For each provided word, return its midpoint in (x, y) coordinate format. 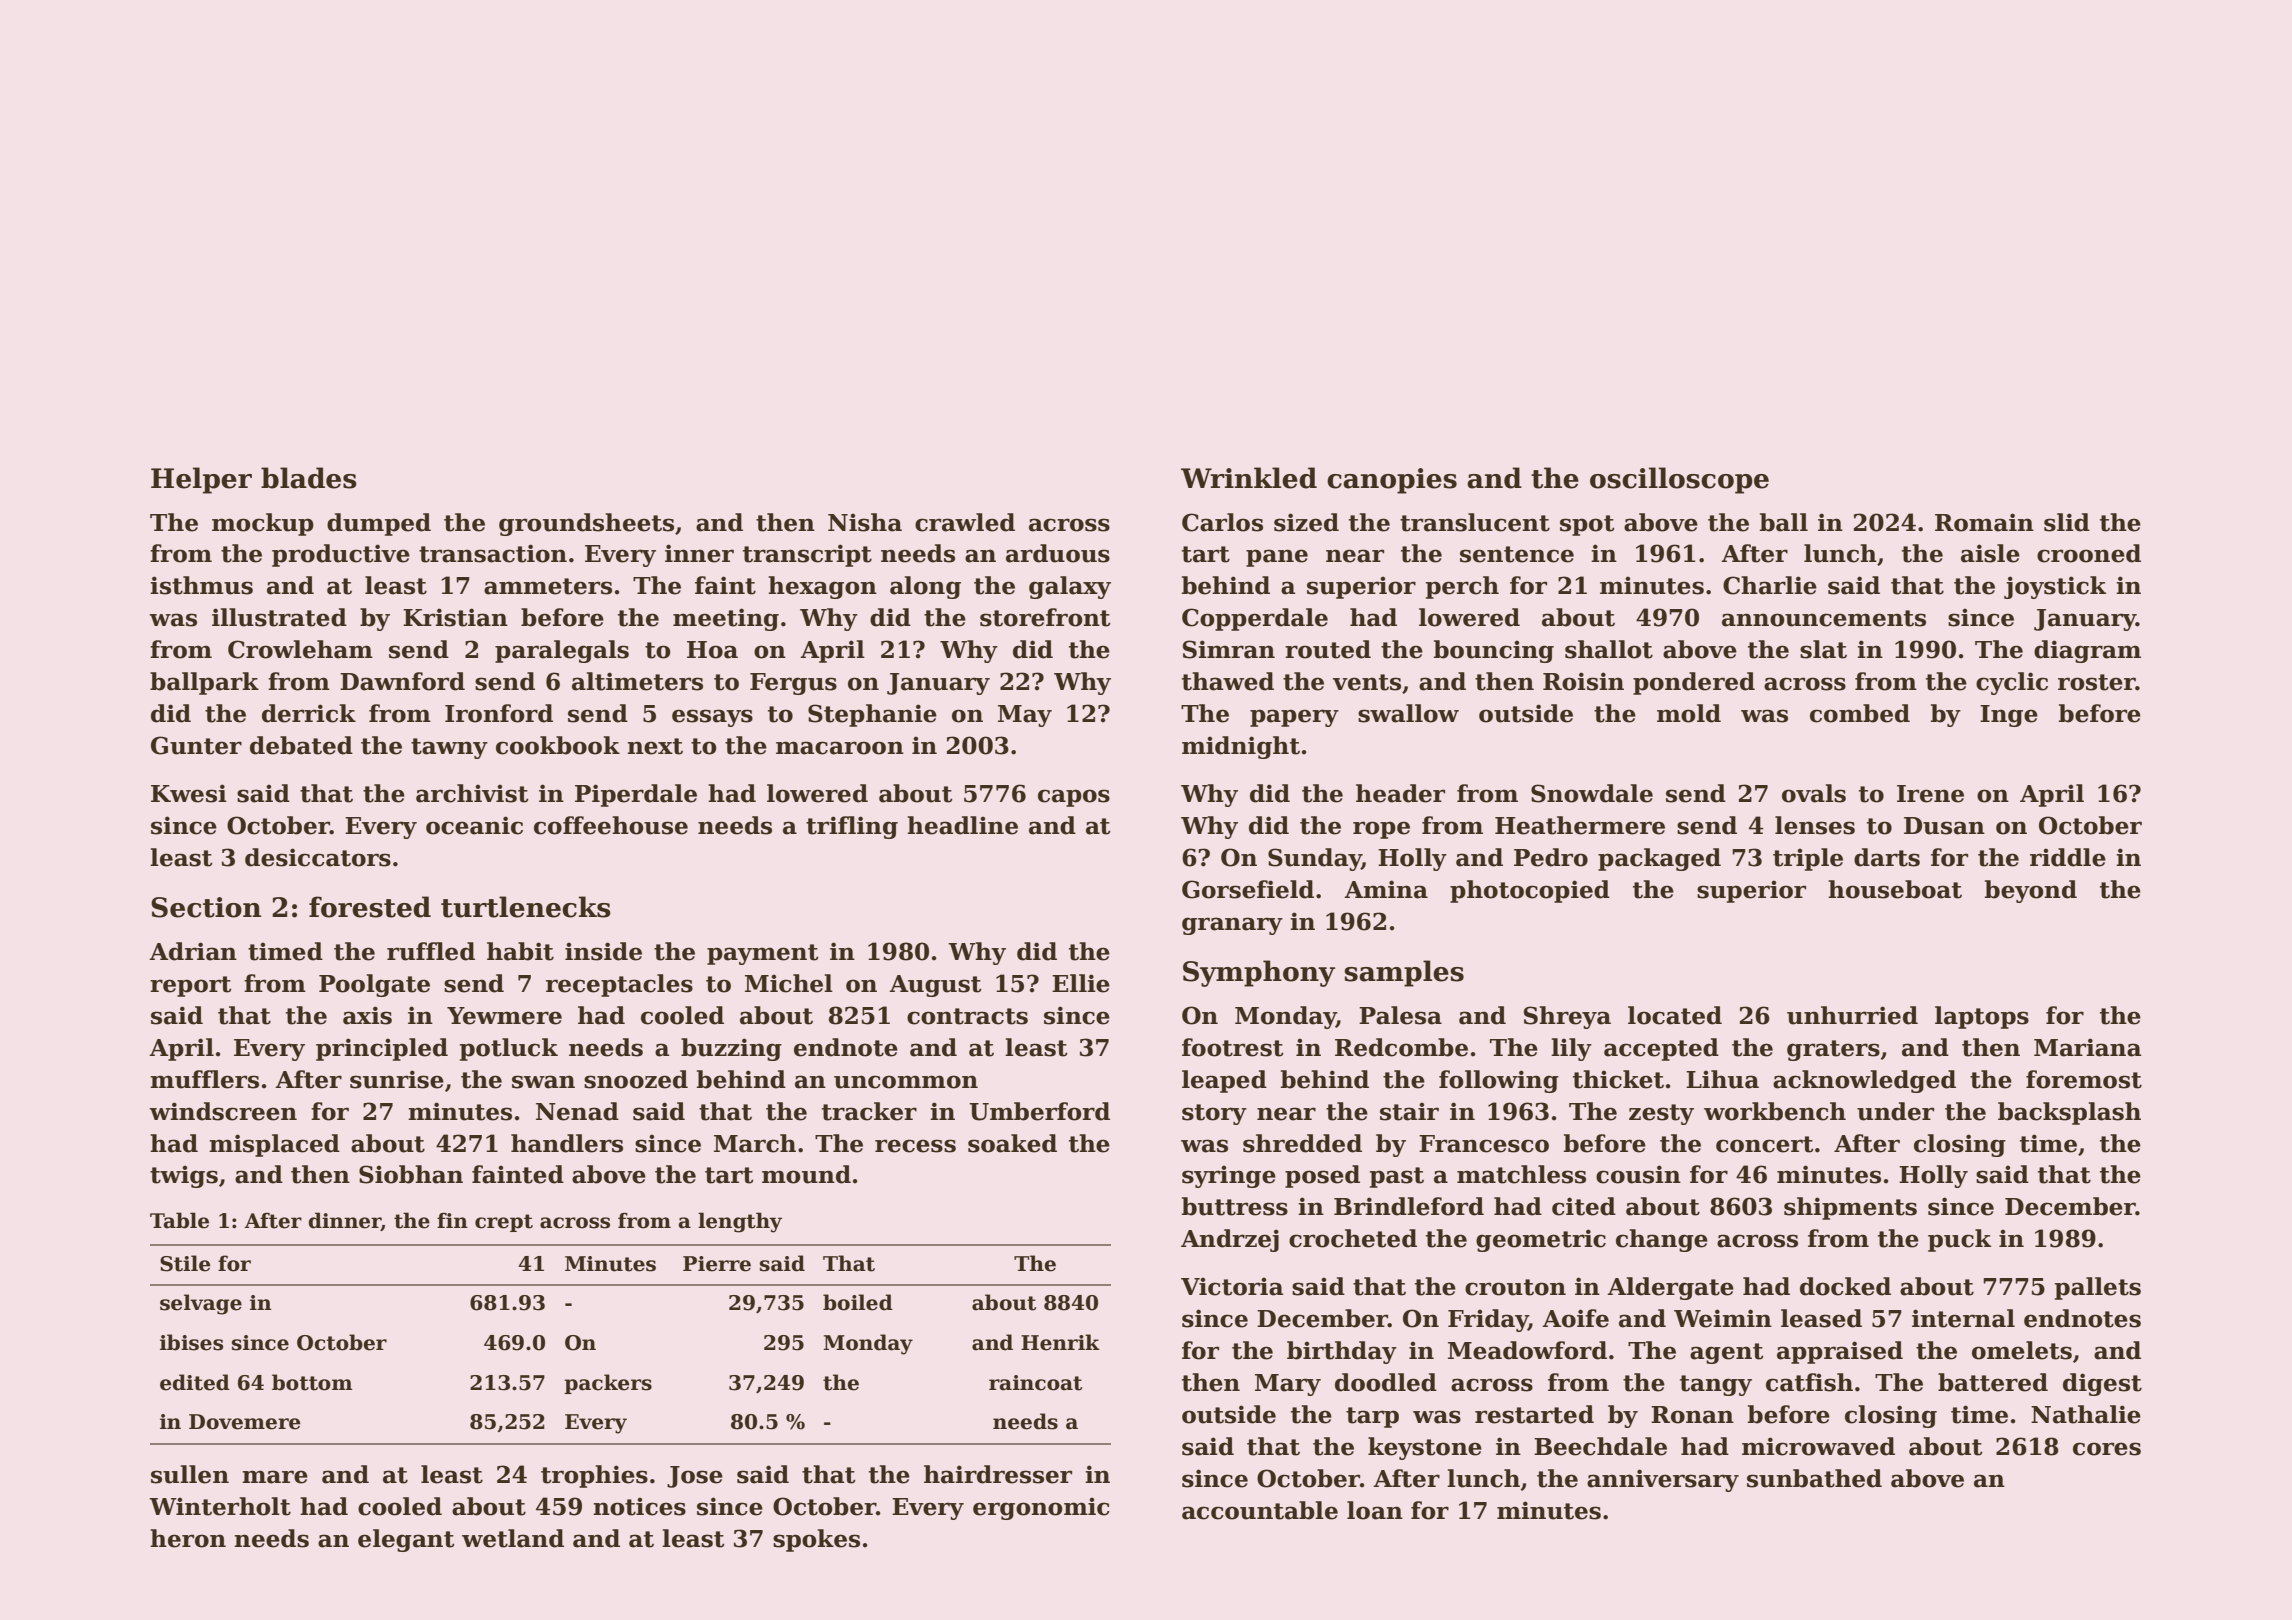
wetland (513, 1538)
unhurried (1852, 1015)
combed (1860, 713)
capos (1074, 798)
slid (2067, 522)
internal (1963, 1318)
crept (504, 1223)
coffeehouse (611, 825)
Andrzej (1230, 1240)
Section (206, 907)
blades (309, 478)
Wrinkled (1249, 478)
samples (1404, 973)
